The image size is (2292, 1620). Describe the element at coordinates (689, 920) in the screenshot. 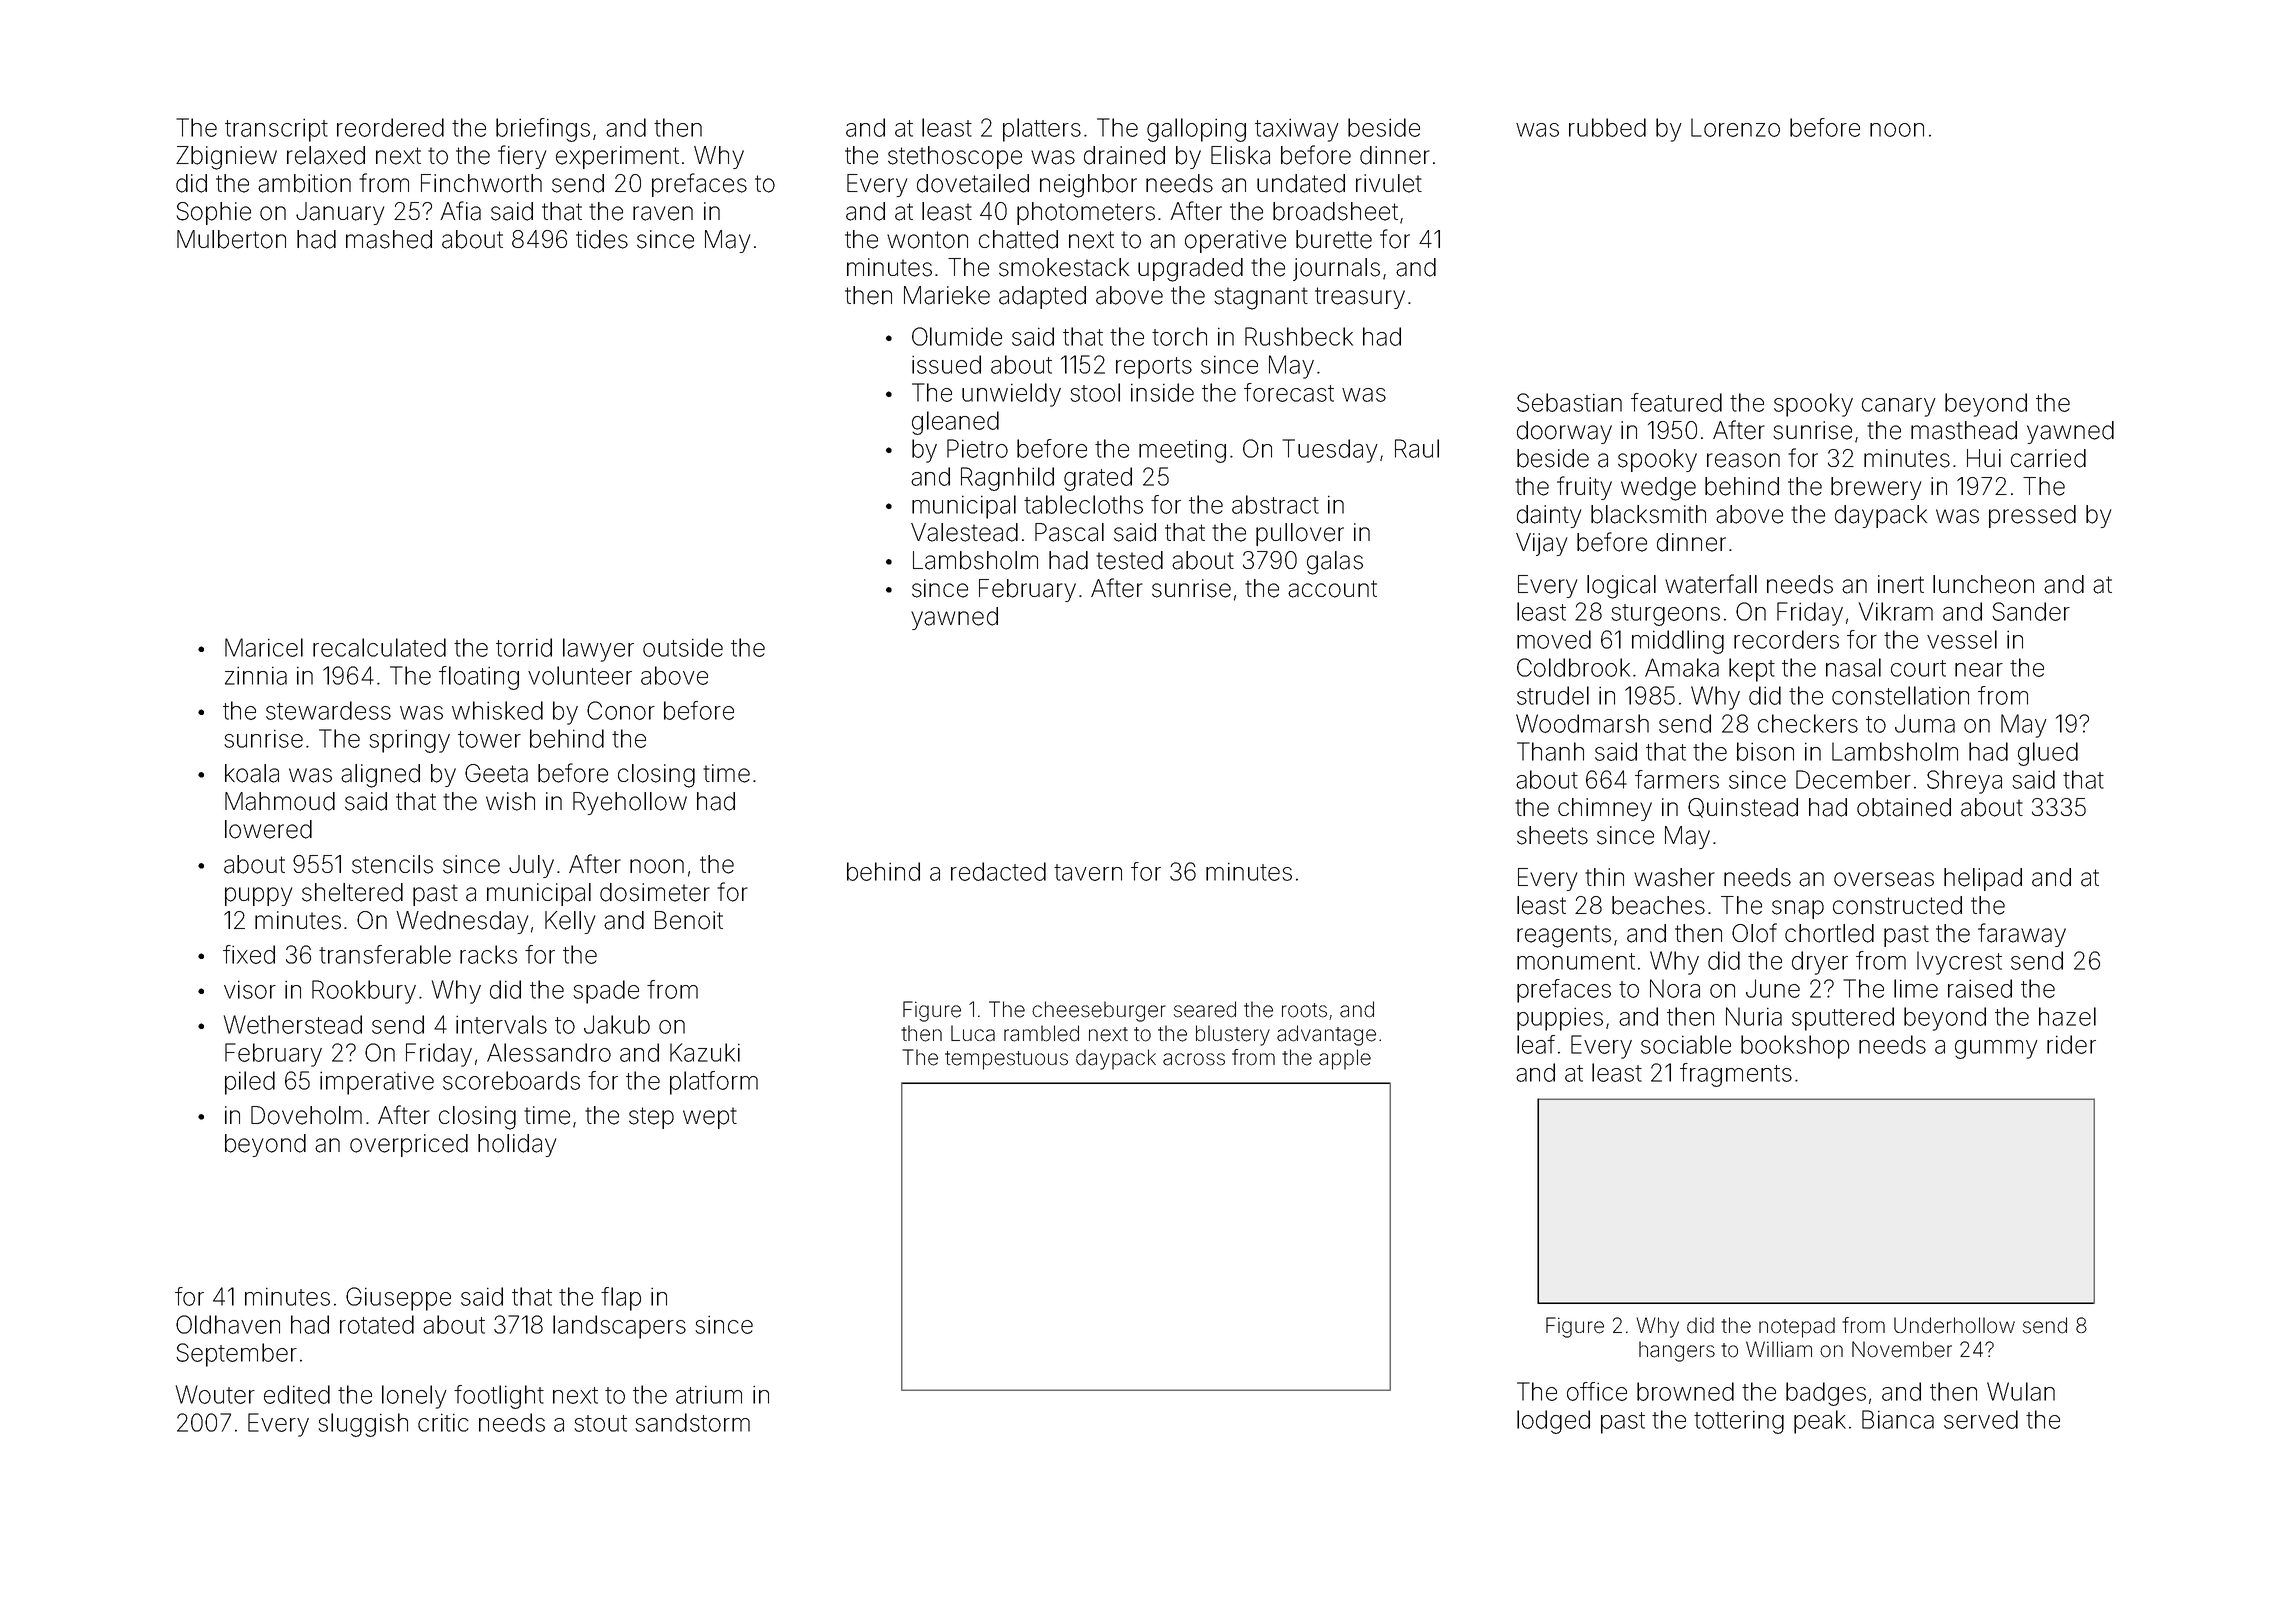

I see `Benoit` at that location.
